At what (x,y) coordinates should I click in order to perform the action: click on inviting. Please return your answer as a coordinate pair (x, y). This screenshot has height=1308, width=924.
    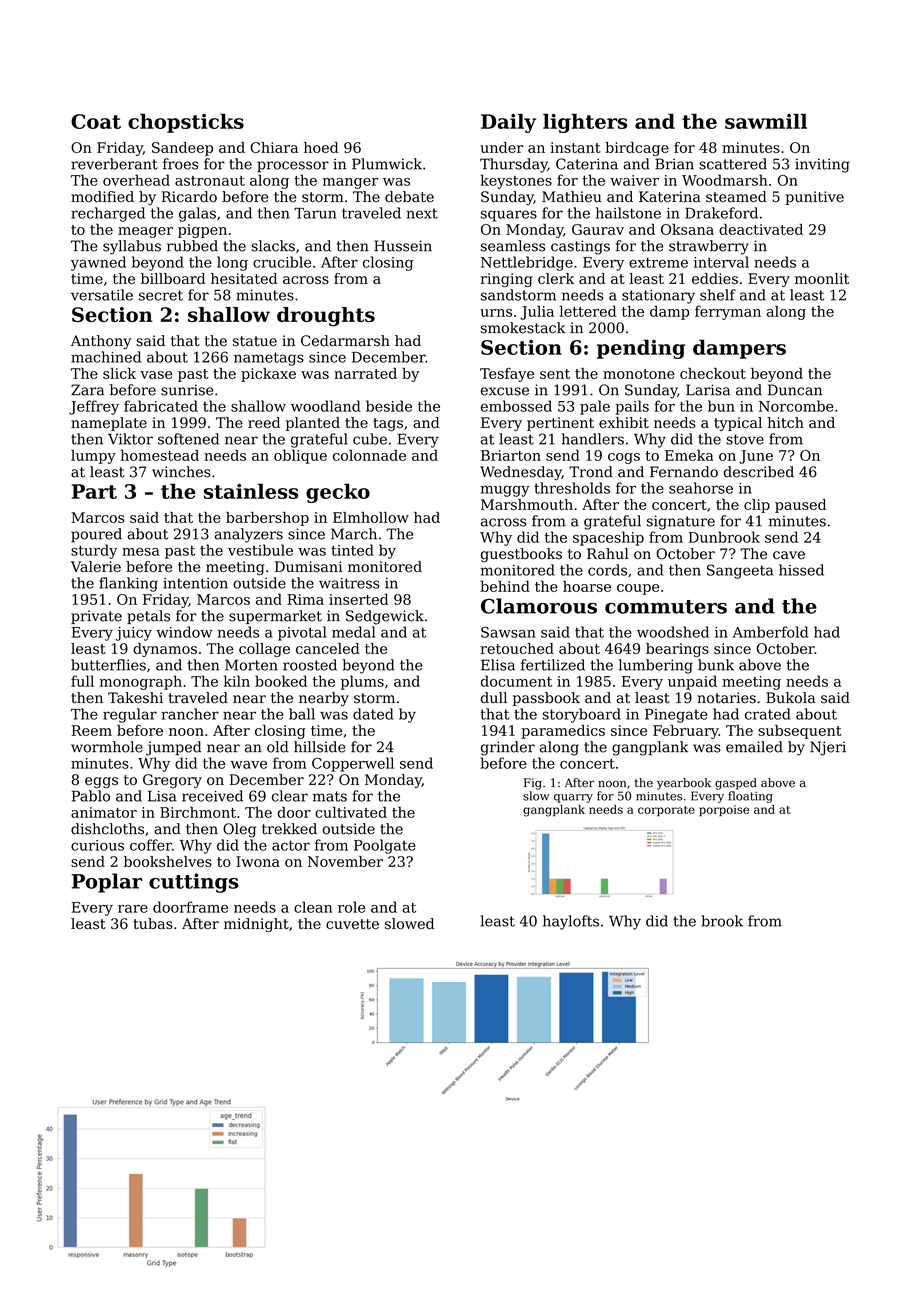
    Looking at the image, I should click on (822, 165).
